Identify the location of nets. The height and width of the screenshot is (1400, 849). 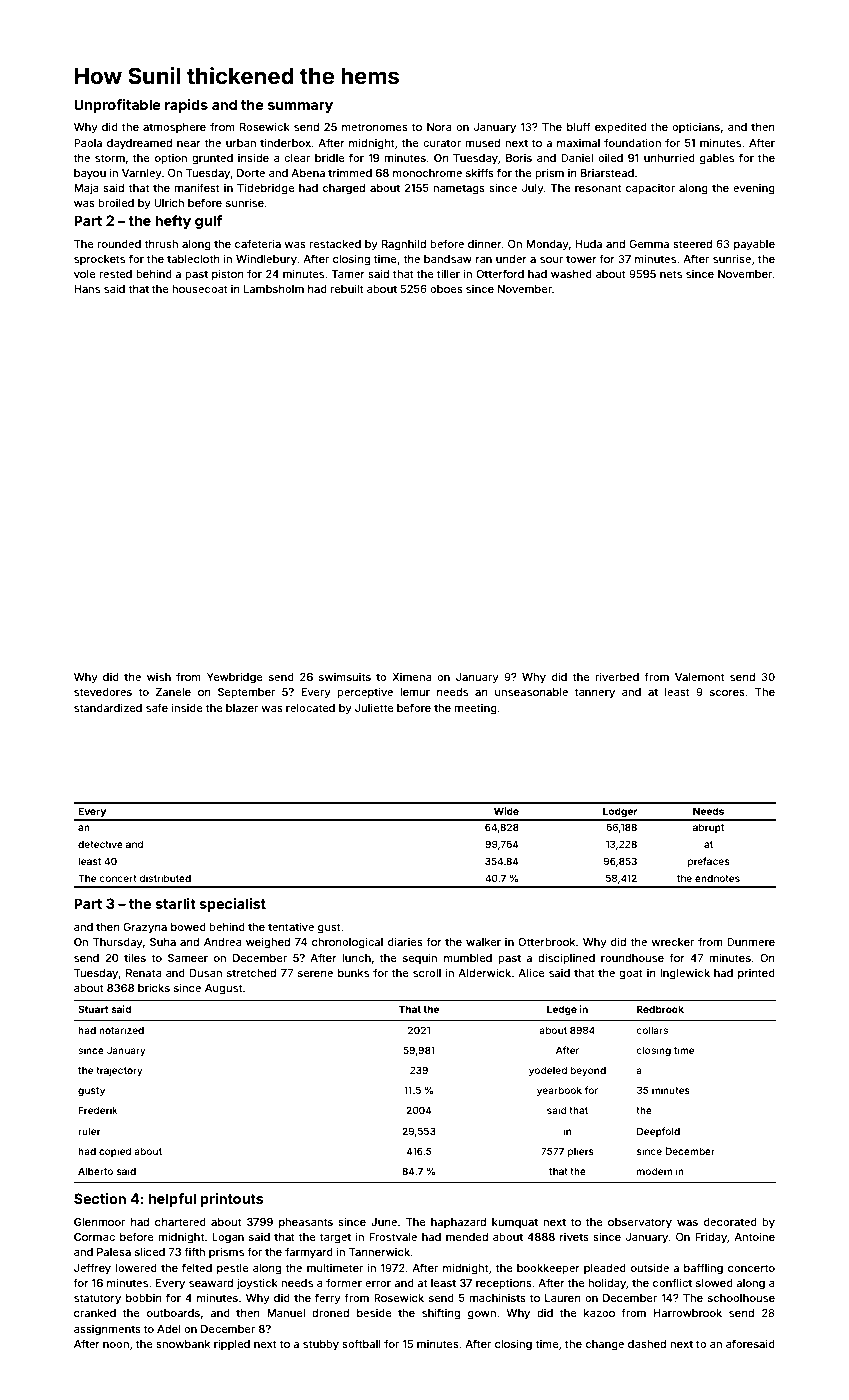
(671, 274).
